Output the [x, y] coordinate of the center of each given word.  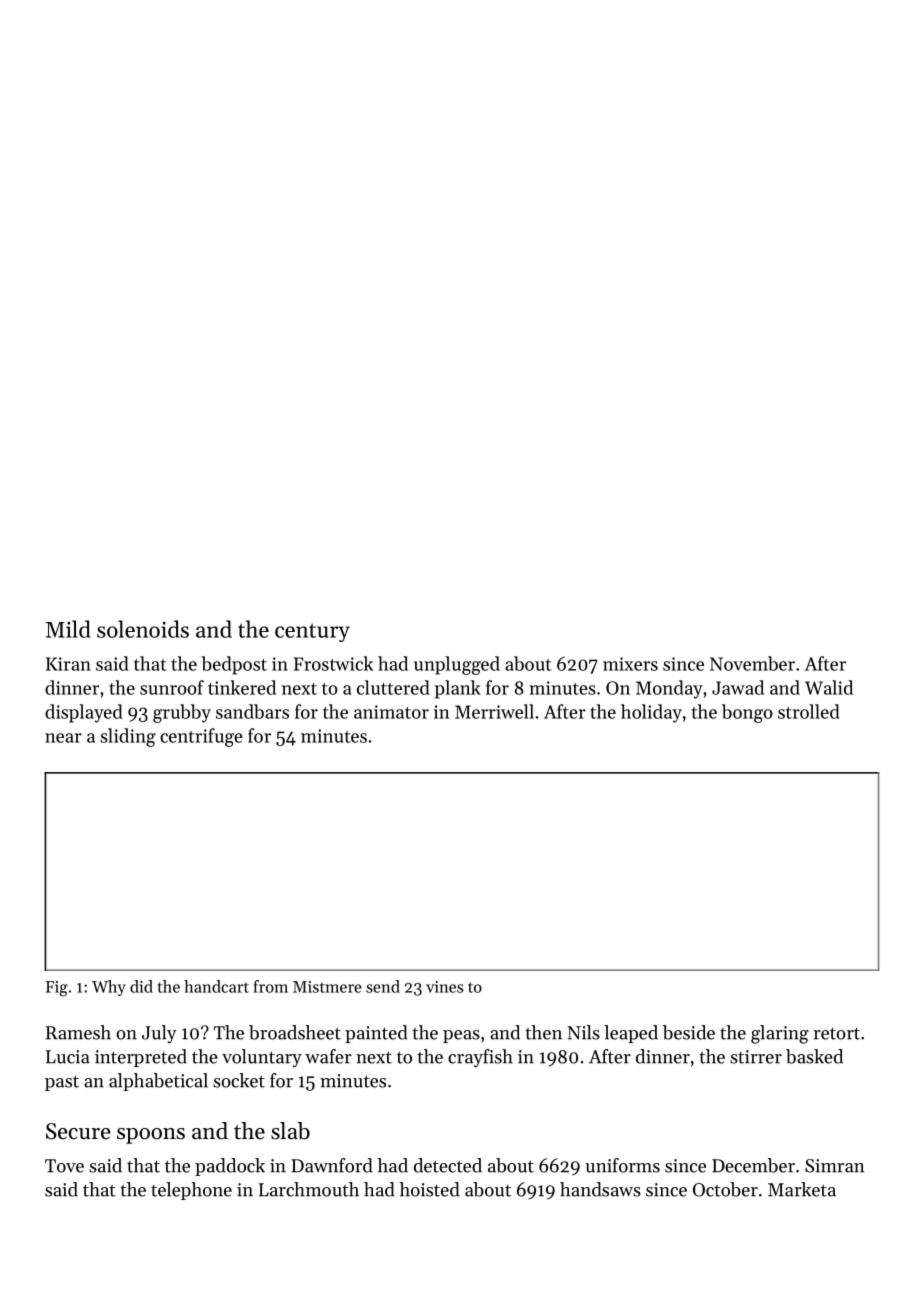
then [543, 1032]
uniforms [622, 1165]
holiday [651, 713]
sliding [128, 737]
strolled [809, 711]
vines [444, 987]
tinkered [242, 687]
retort [836, 1033]
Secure [78, 1131]
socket [239, 1080]
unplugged [457, 665]
